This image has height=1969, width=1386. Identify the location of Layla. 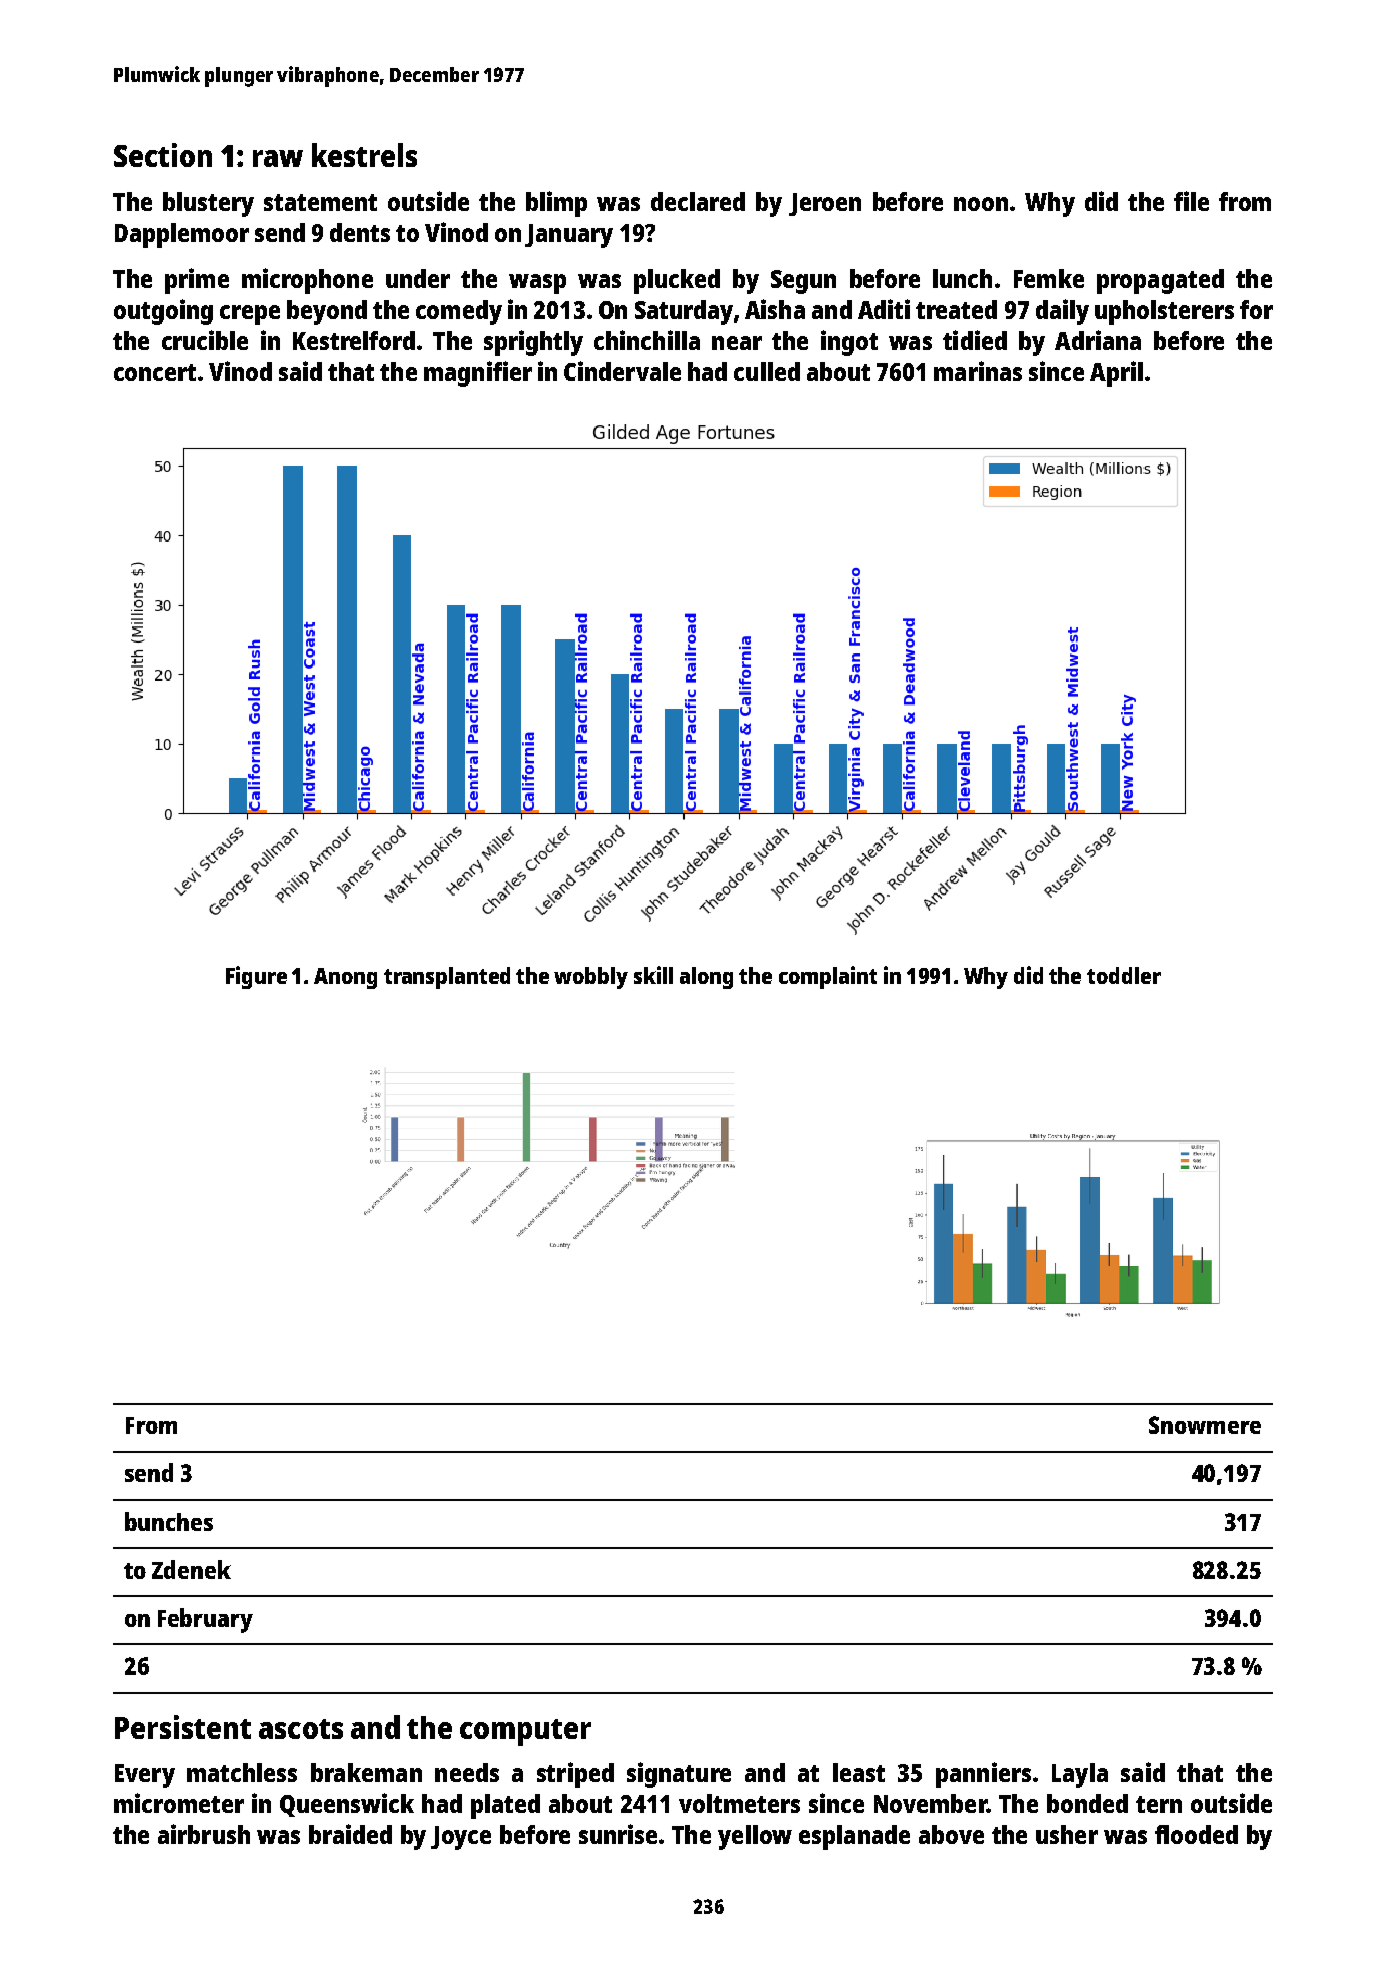
(1080, 1775).
